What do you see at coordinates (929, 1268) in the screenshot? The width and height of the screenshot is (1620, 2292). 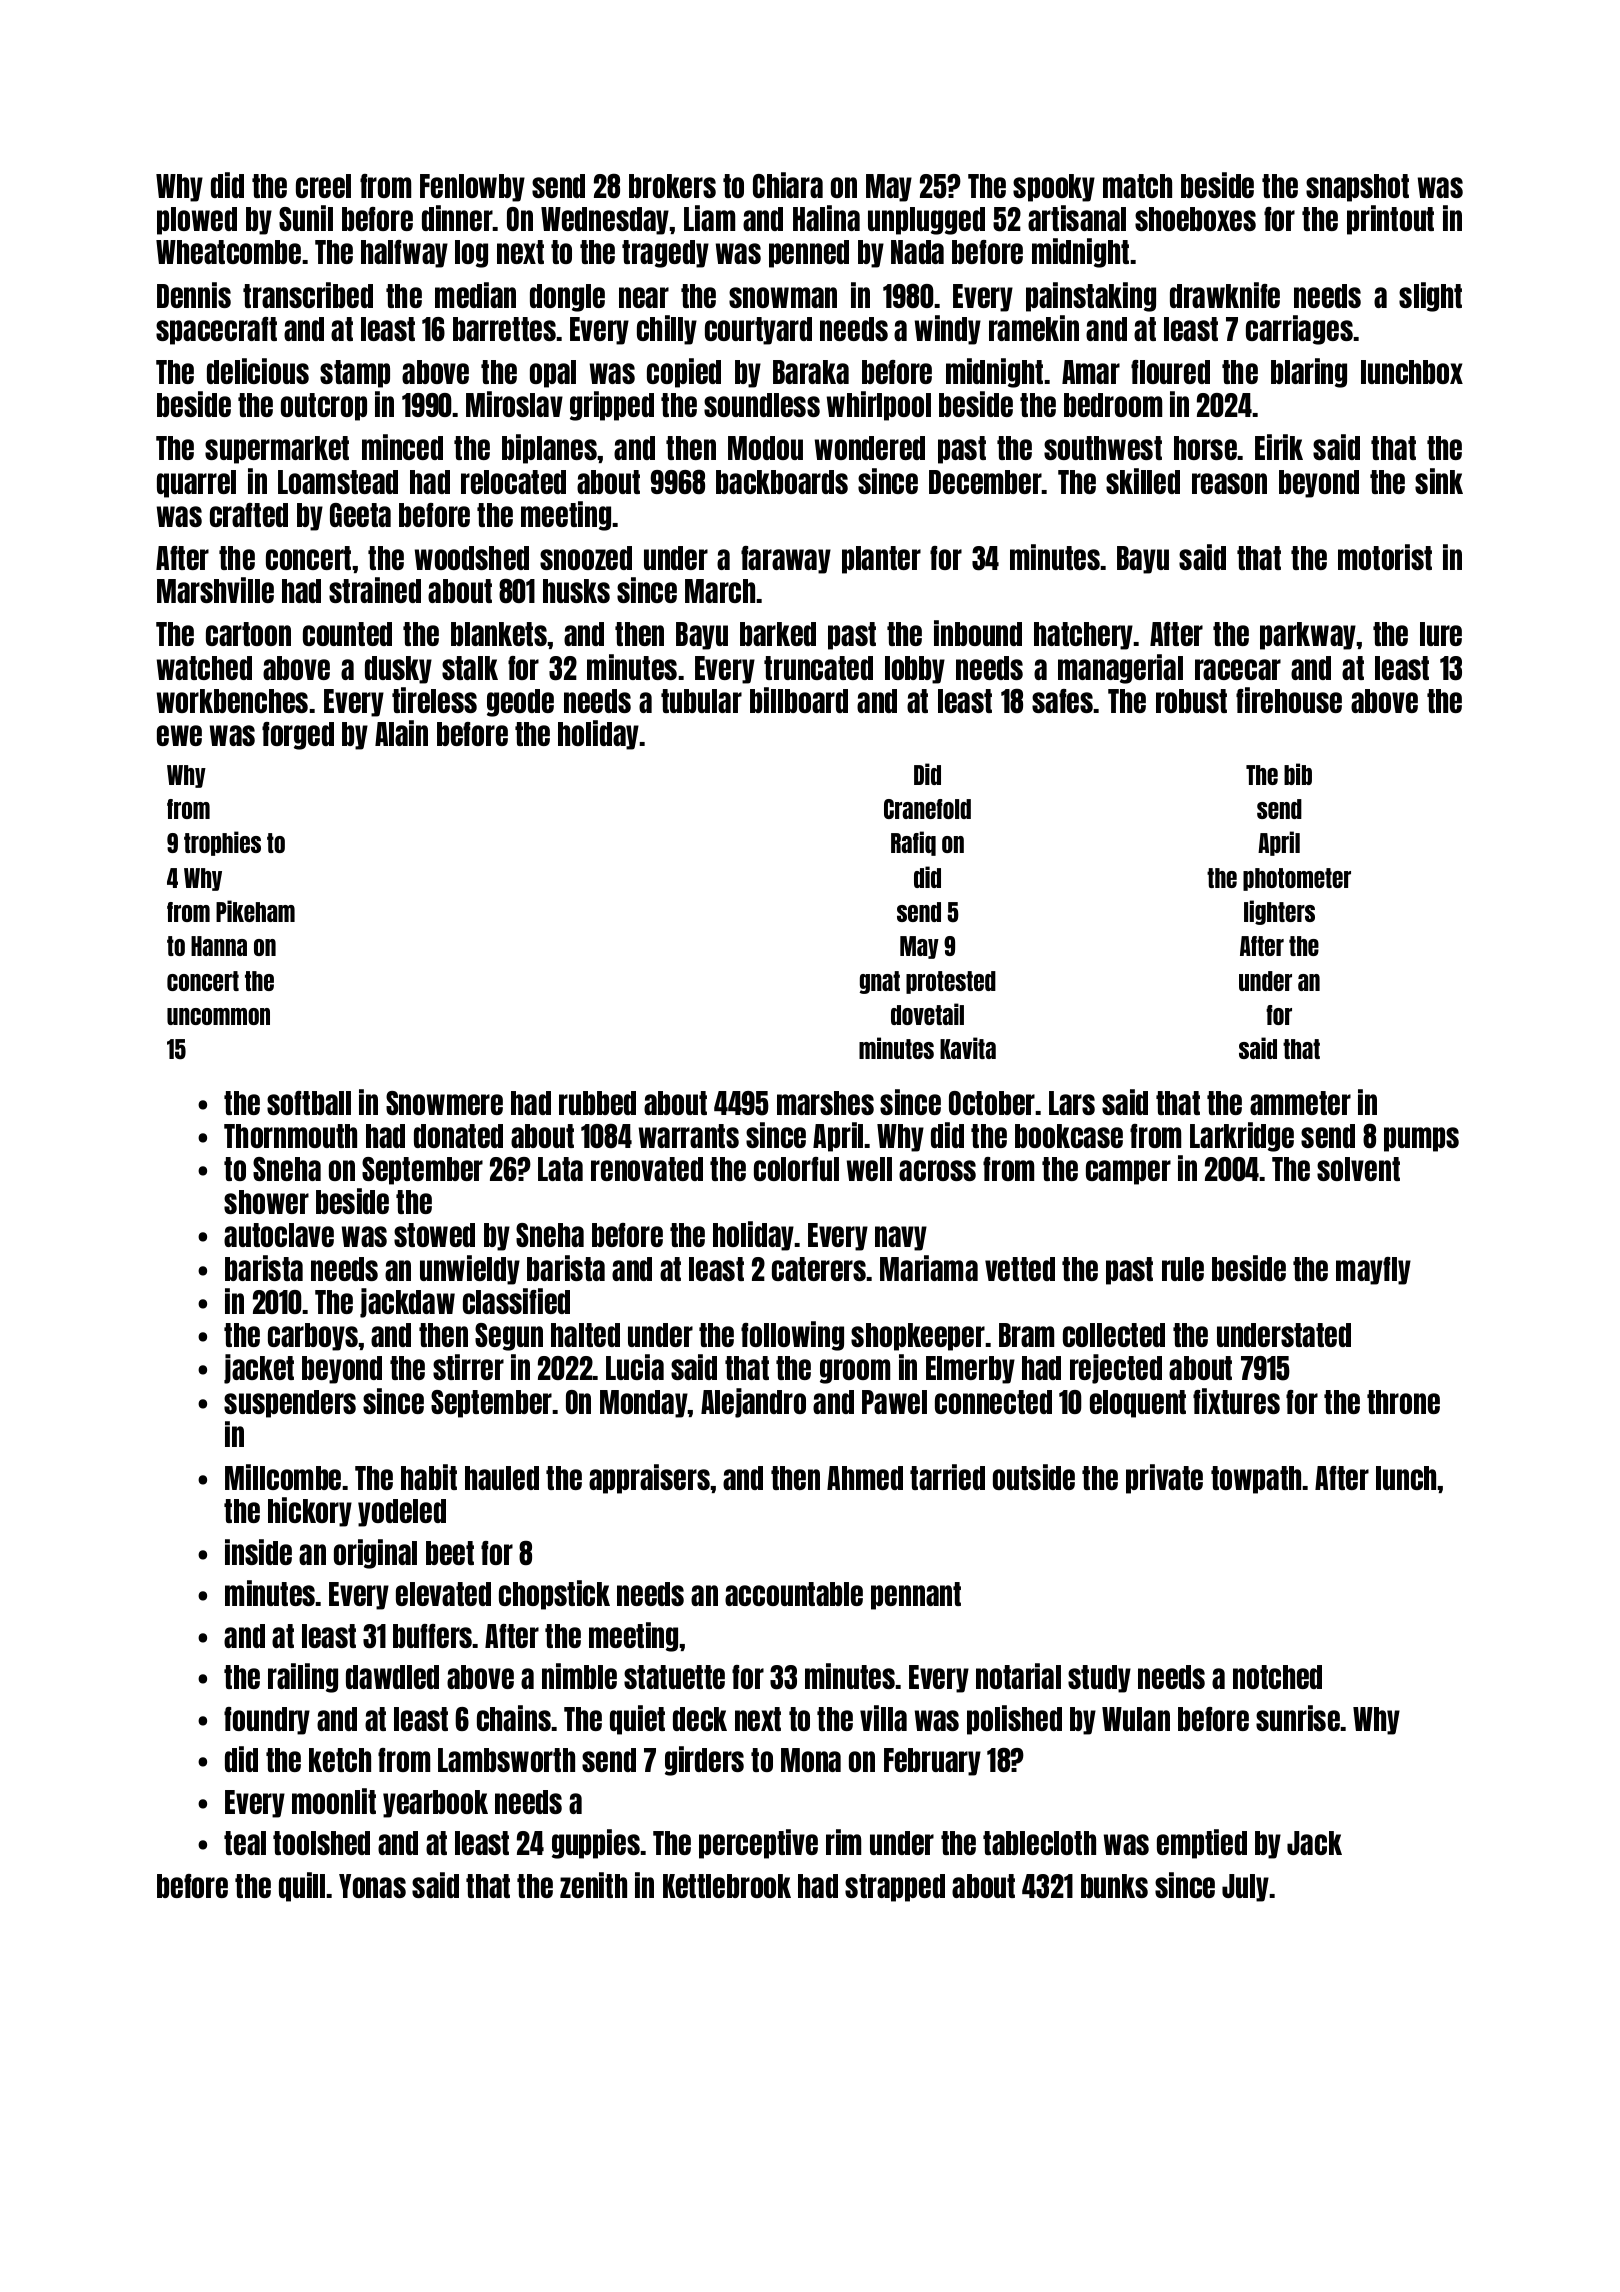 I see `Mariama` at bounding box center [929, 1268].
